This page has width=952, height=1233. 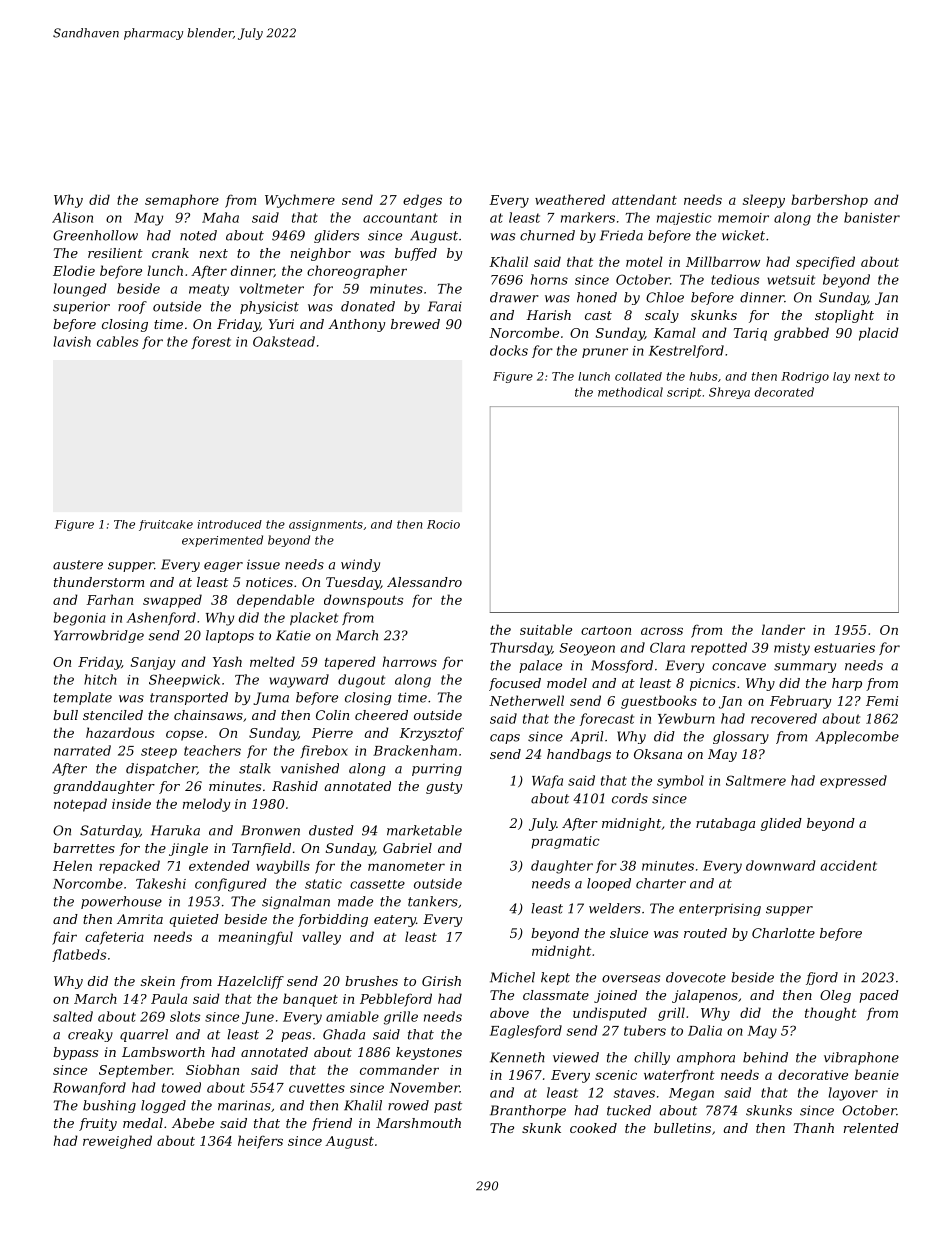 What do you see at coordinates (729, 393) in the page?
I see `Shreya` at bounding box center [729, 393].
